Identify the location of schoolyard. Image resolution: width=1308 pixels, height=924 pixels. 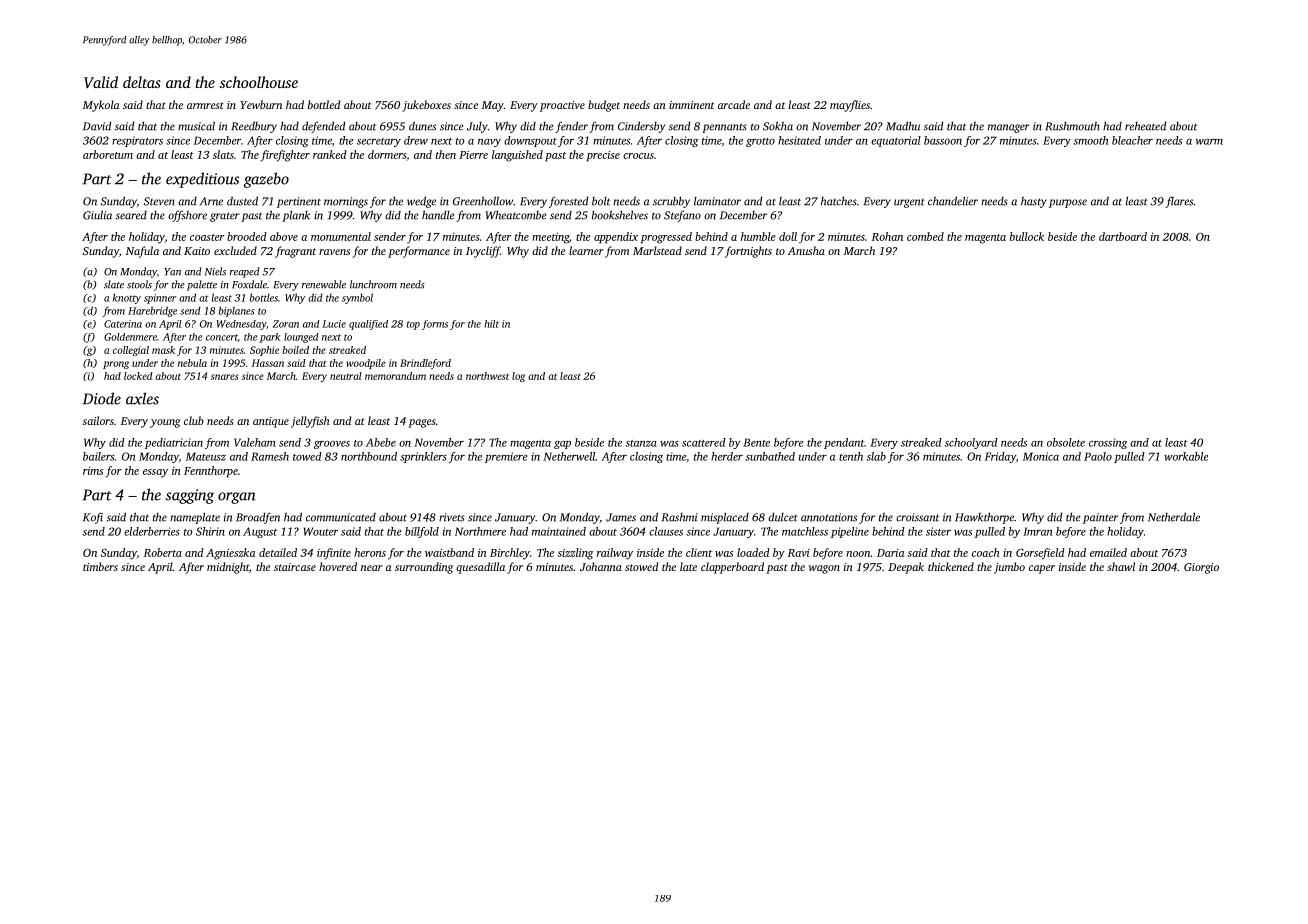
(971, 443).
